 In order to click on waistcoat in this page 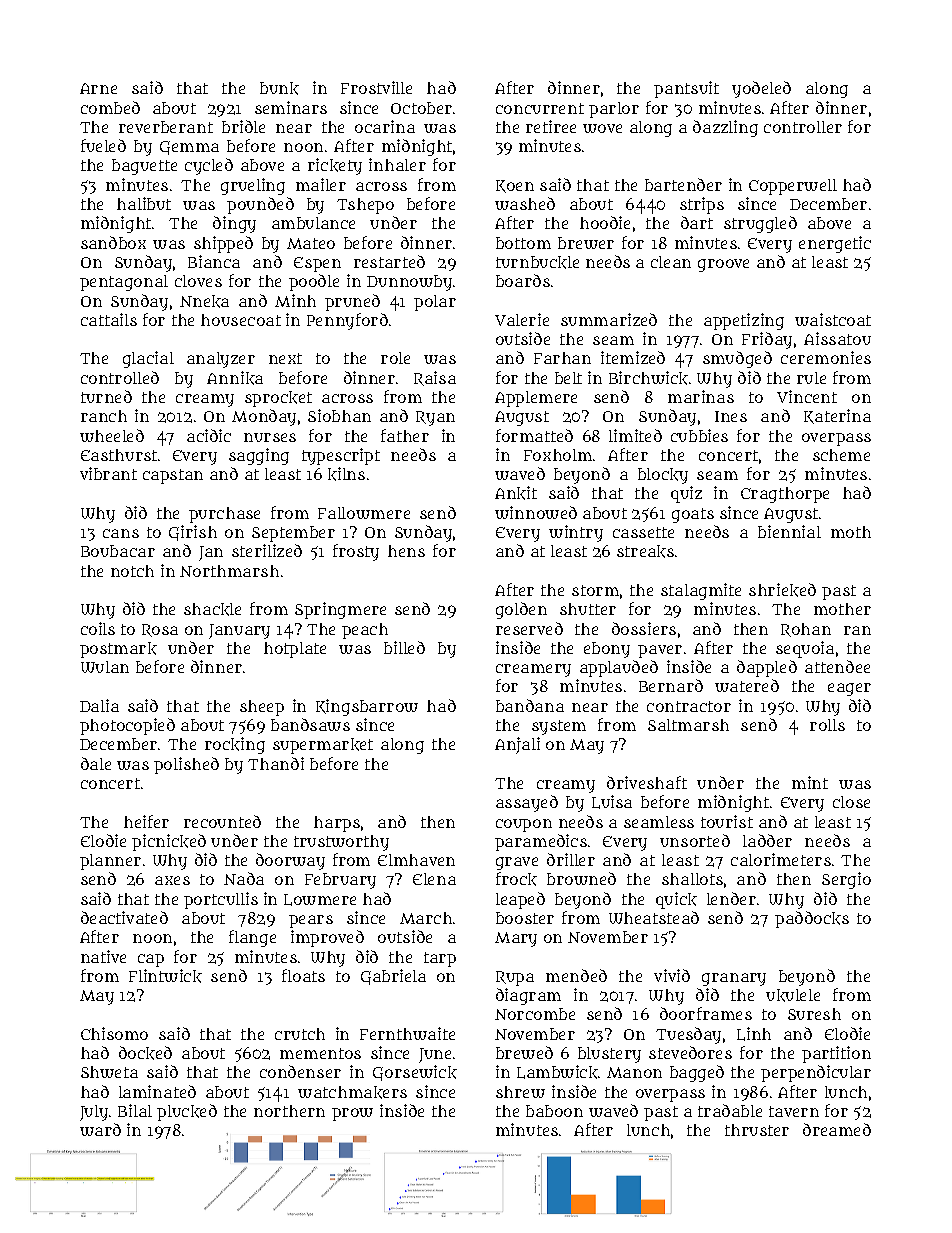, I will do `click(833, 319)`.
